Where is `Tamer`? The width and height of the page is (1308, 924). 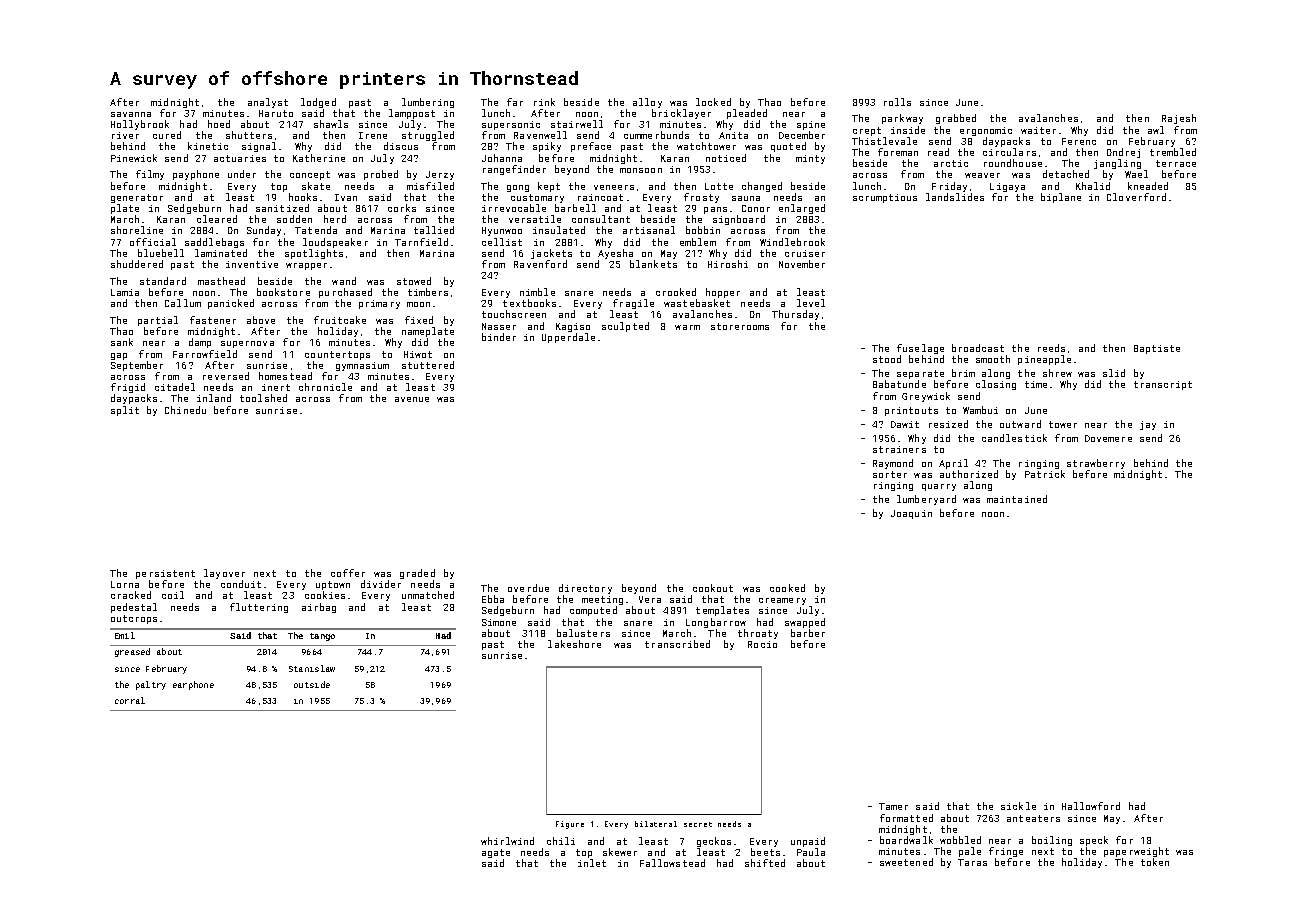 Tamer is located at coordinates (893, 806).
